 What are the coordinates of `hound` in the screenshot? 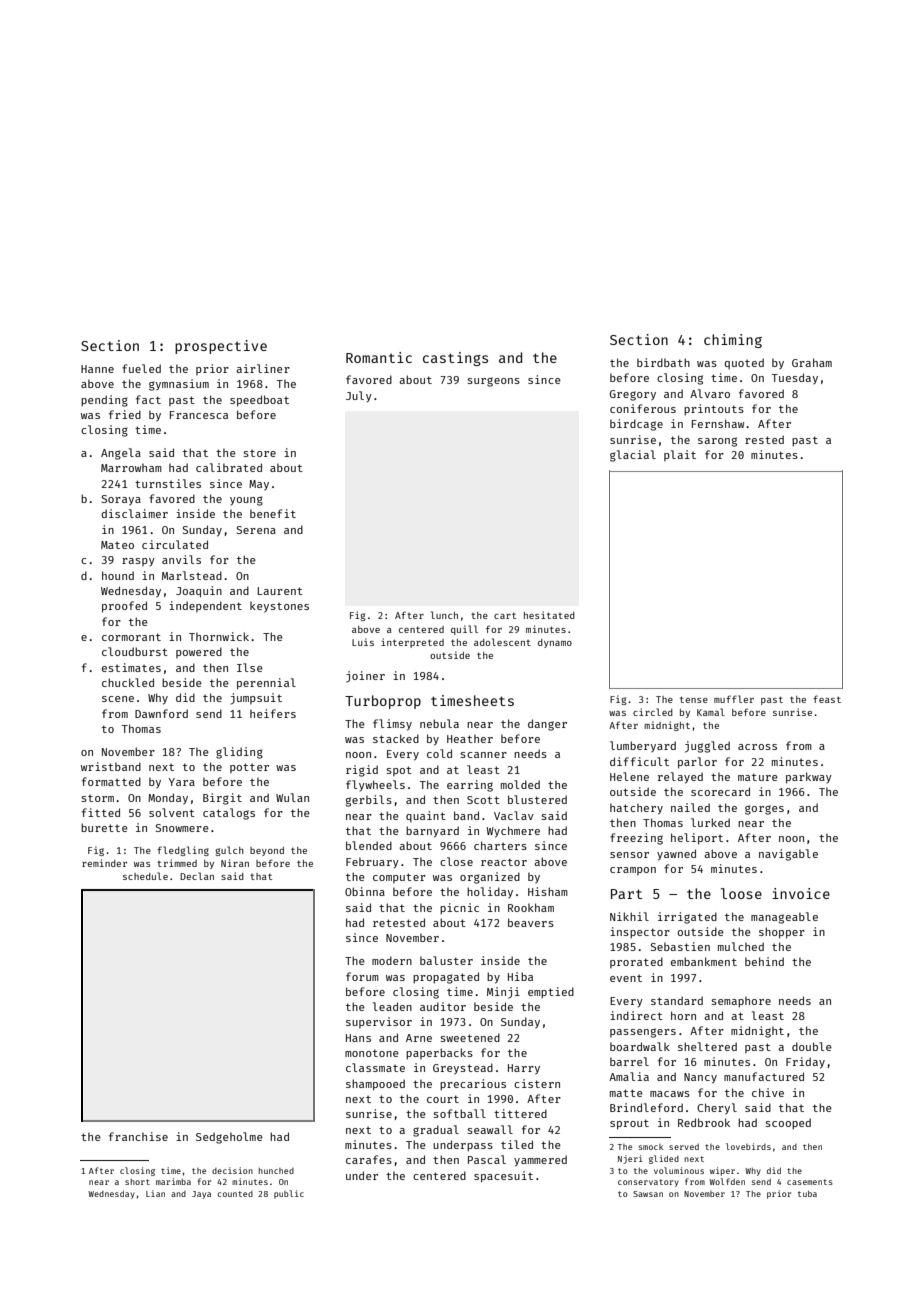 It's located at (118, 575).
